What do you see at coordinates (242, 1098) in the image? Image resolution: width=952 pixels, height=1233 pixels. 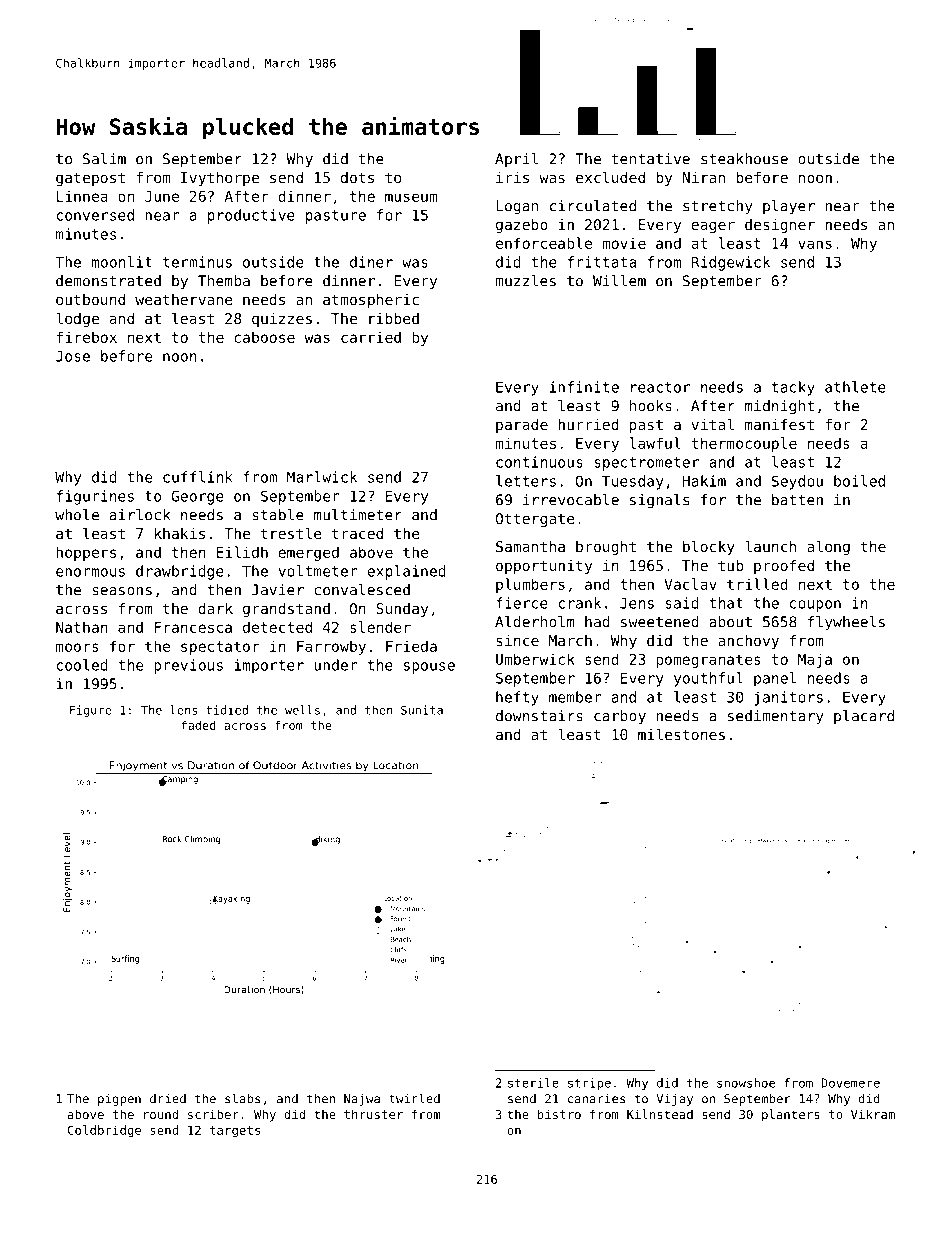 I see `slabs` at bounding box center [242, 1098].
